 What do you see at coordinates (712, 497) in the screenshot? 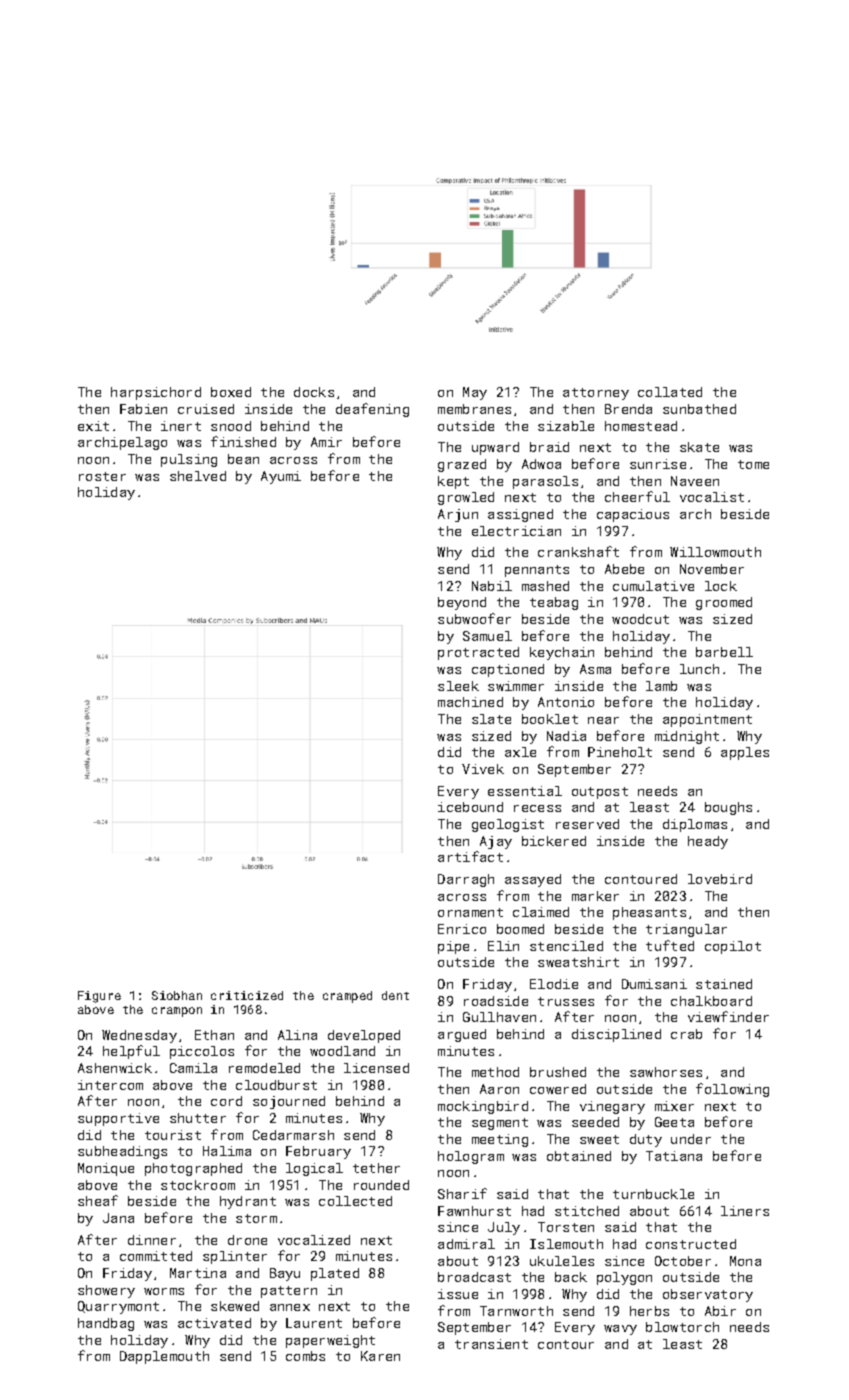
I see `vocalist` at bounding box center [712, 497].
